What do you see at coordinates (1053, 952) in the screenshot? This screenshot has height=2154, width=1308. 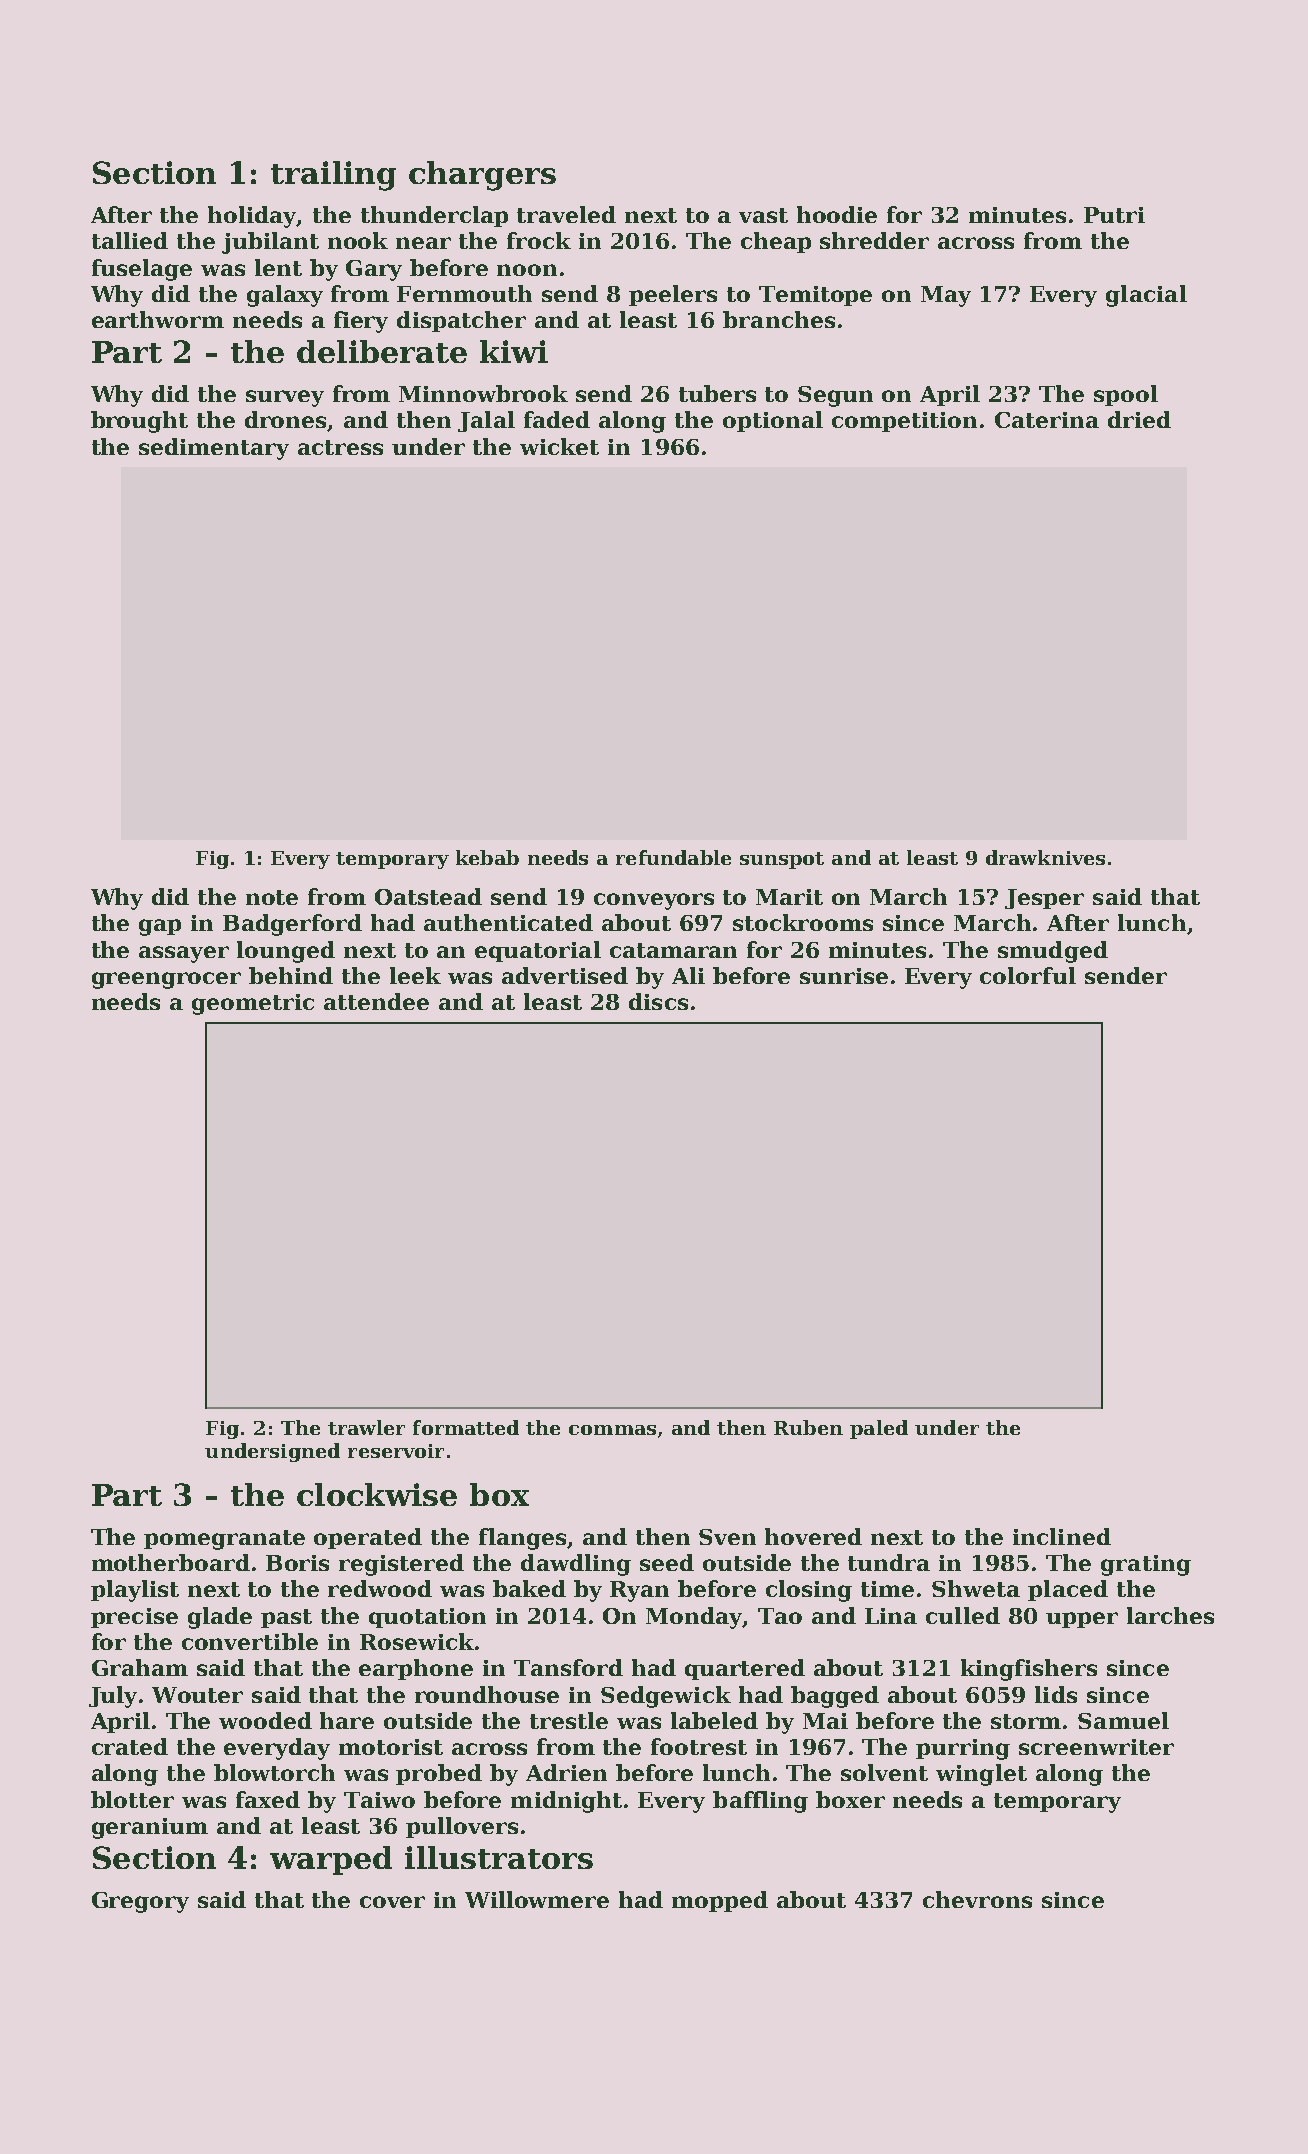 I see `smudged` at bounding box center [1053, 952].
